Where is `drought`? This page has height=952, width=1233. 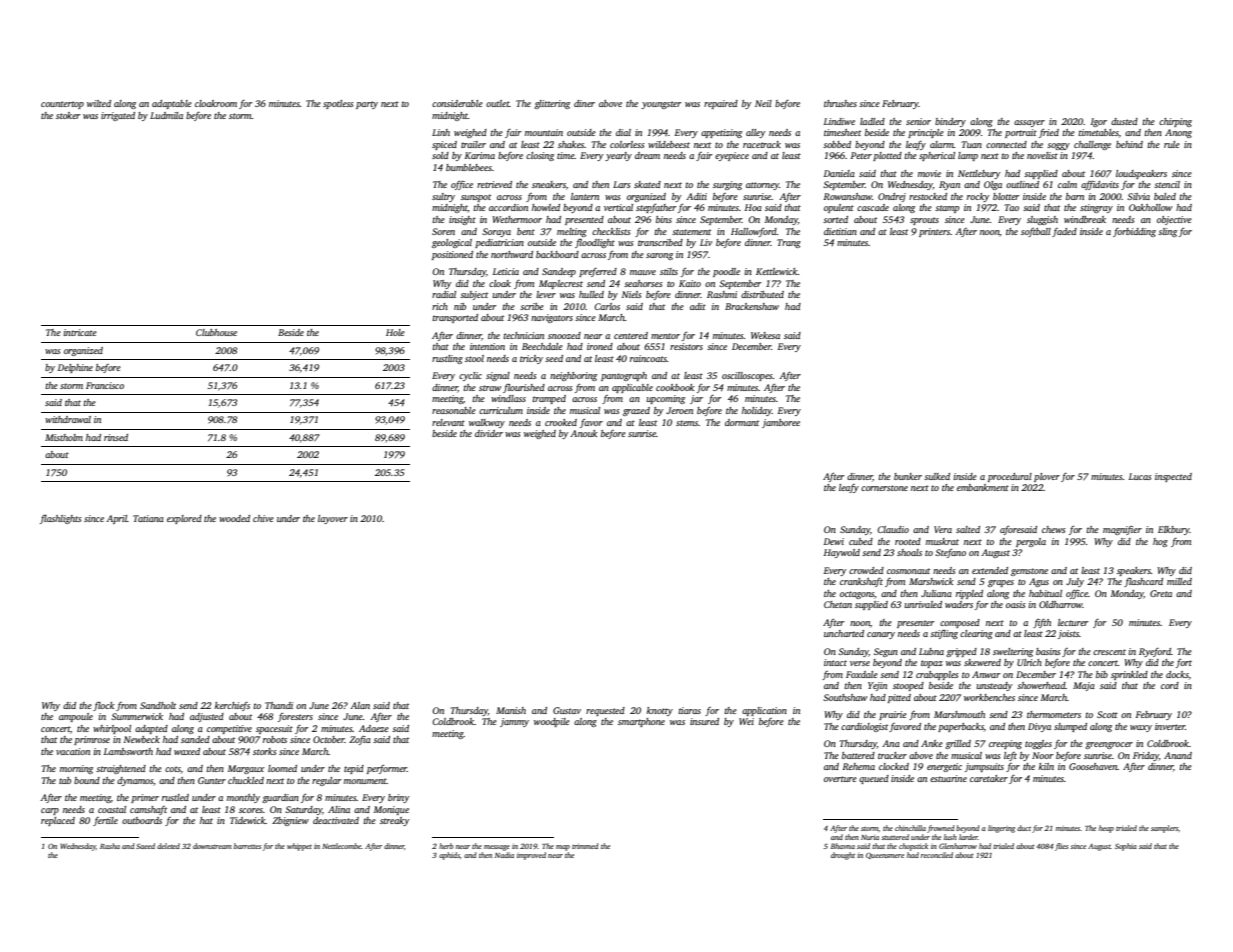 drought is located at coordinates (843, 856).
